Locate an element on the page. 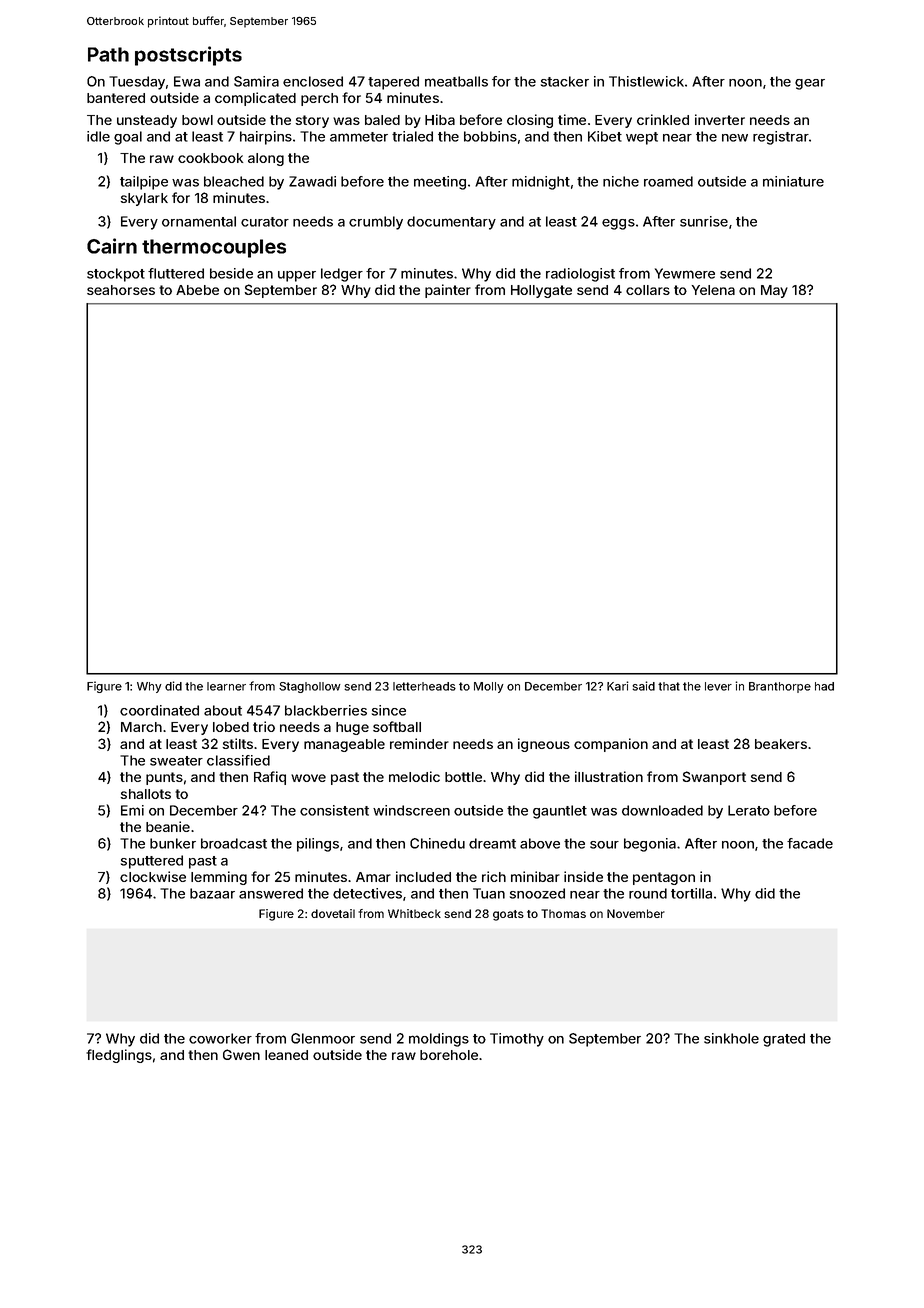 This page has width=924, height=1308. gear is located at coordinates (810, 84).
